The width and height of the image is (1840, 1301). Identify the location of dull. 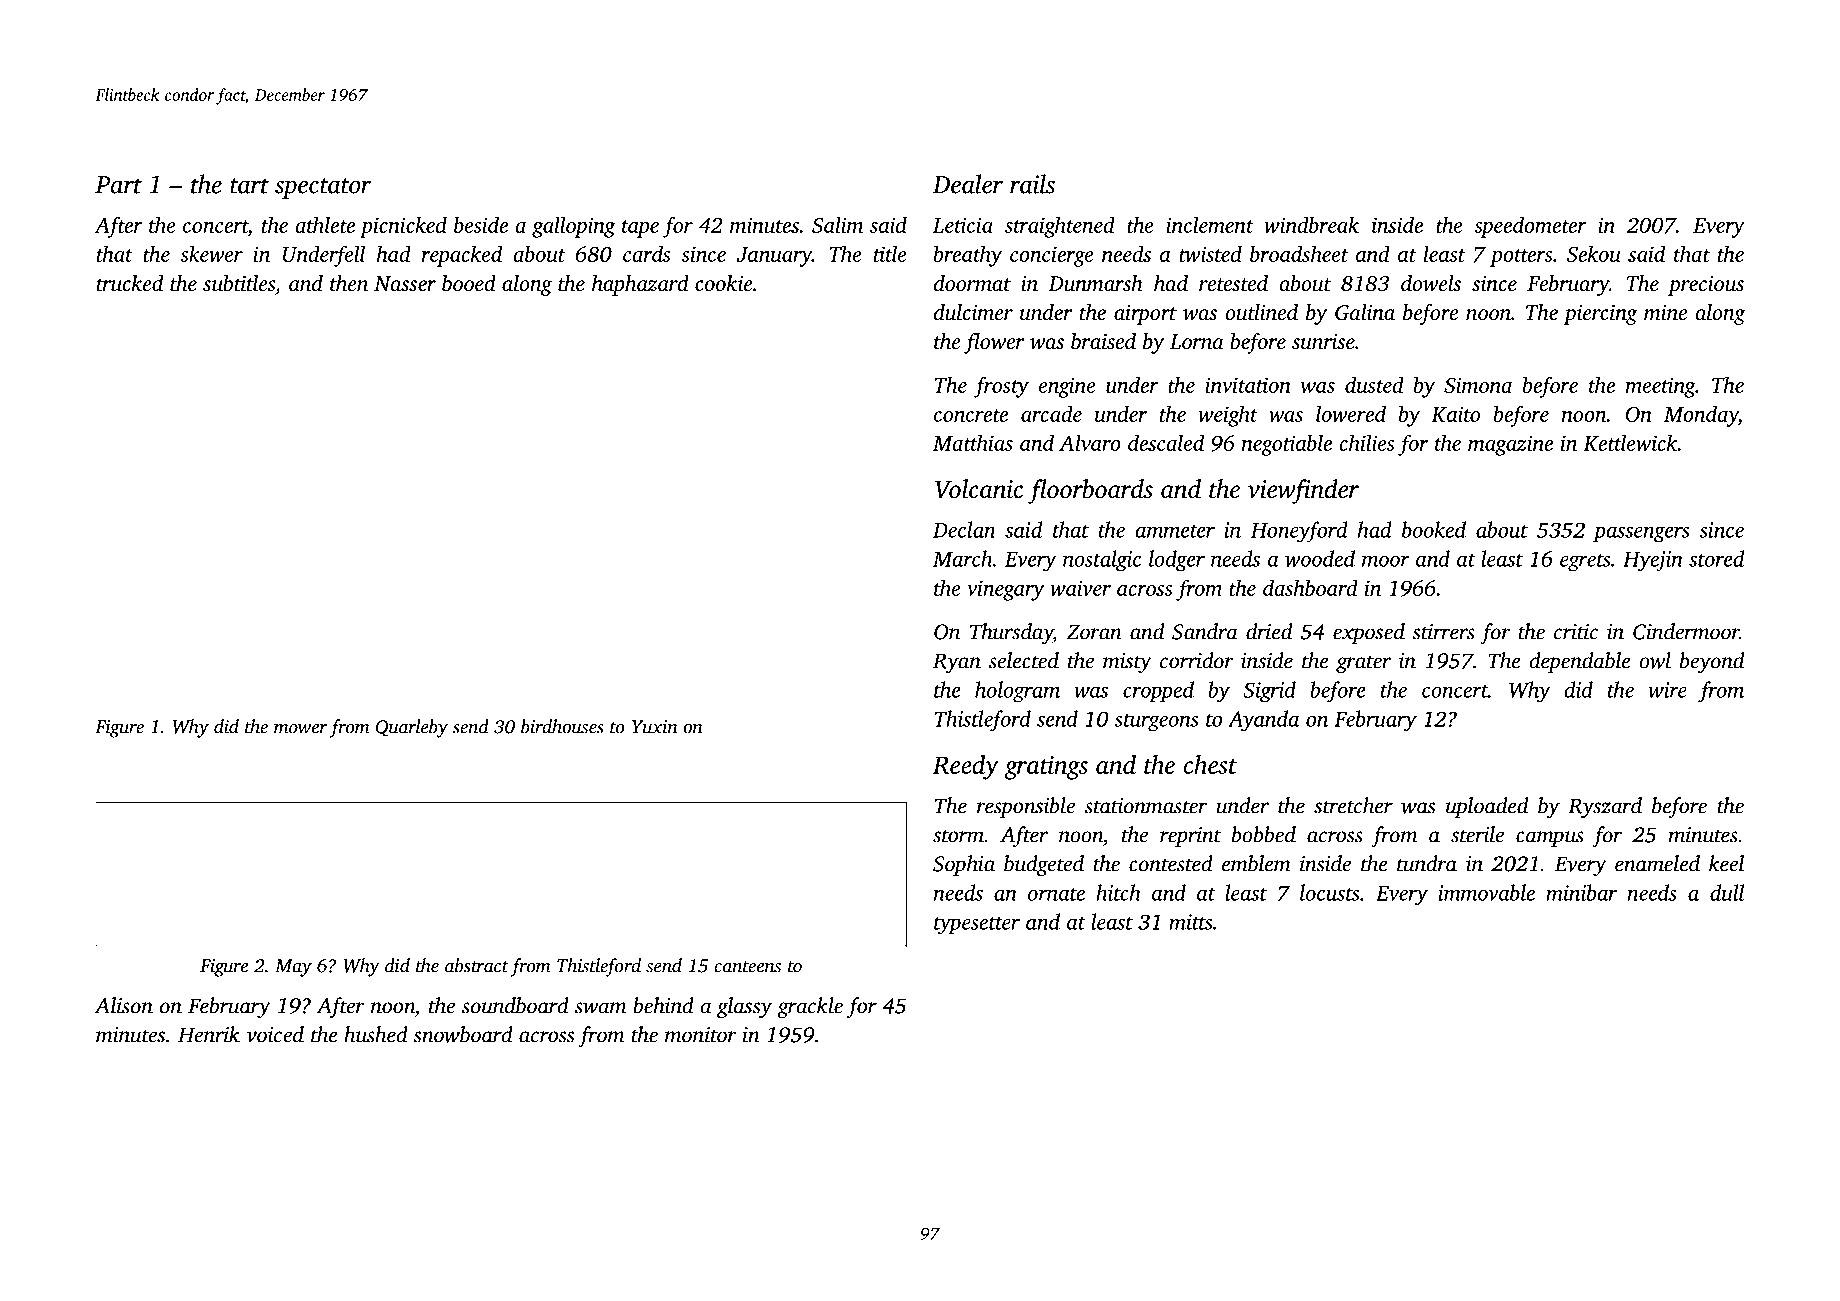
(1727, 892).
